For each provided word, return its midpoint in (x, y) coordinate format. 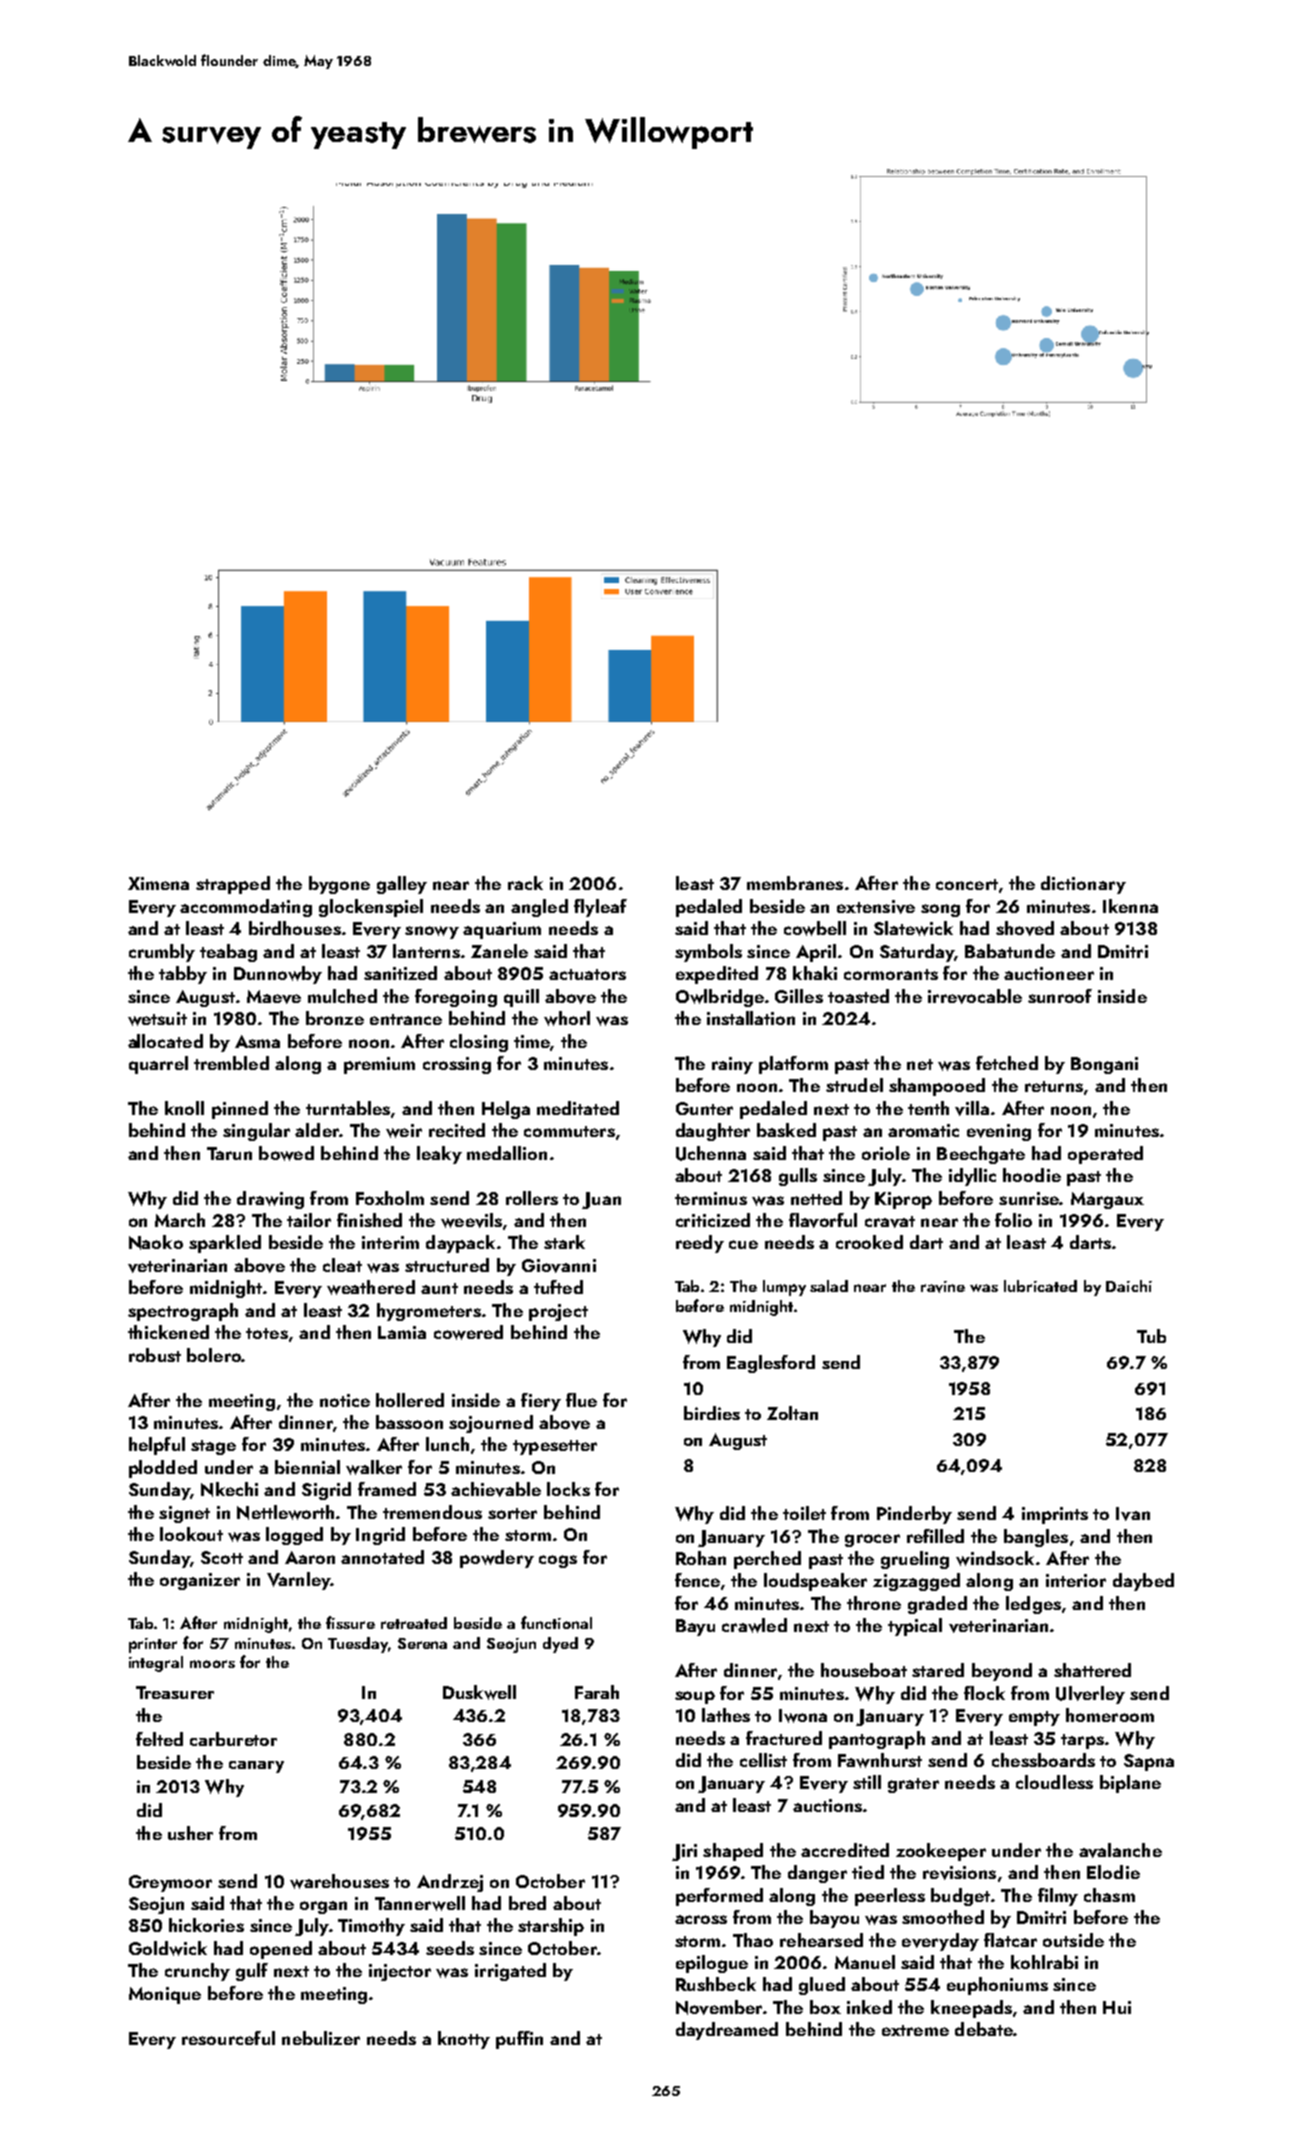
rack (525, 883)
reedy (700, 1244)
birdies (712, 1413)
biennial (307, 1467)
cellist (763, 1760)
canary (256, 1767)
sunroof (1060, 996)
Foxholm (390, 1198)
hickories (206, 1925)
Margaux (1107, 1200)
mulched (342, 996)
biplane (1130, 1784)
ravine (943, 1287)
